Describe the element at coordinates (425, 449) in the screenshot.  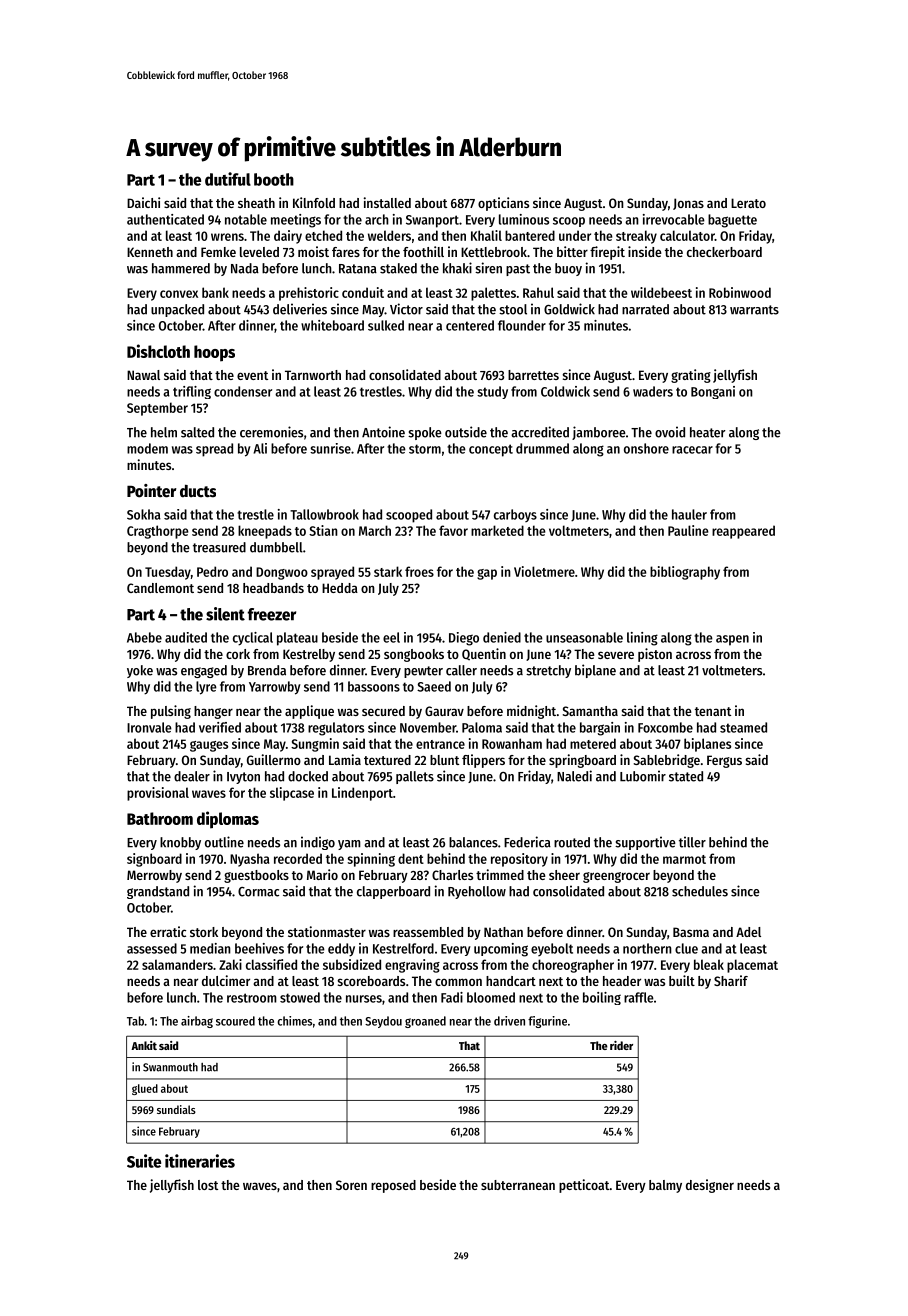
I see `storm` at that location.
